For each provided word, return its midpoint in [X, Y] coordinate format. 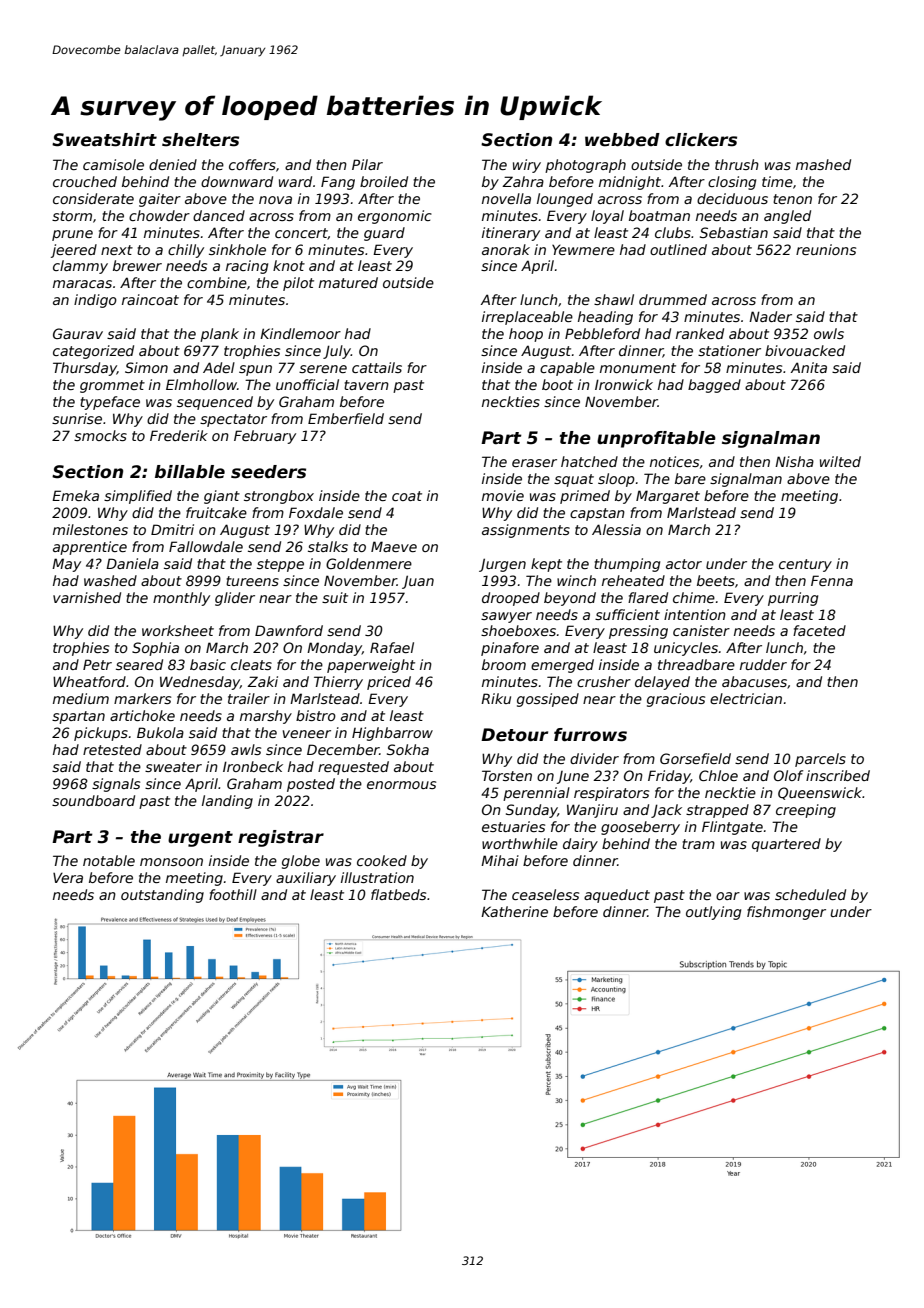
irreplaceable [527, 318]
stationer [729, 350]
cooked [382, 860]
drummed [673, 299]
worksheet [178, 630]
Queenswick [820, 793]
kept [546, 565]
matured [348, 282]
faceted [819, 630]
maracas [82, 284]
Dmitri [172, 529]
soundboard [93, 800]
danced [219, 215]
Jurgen [502, 565]
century [805, 565]
